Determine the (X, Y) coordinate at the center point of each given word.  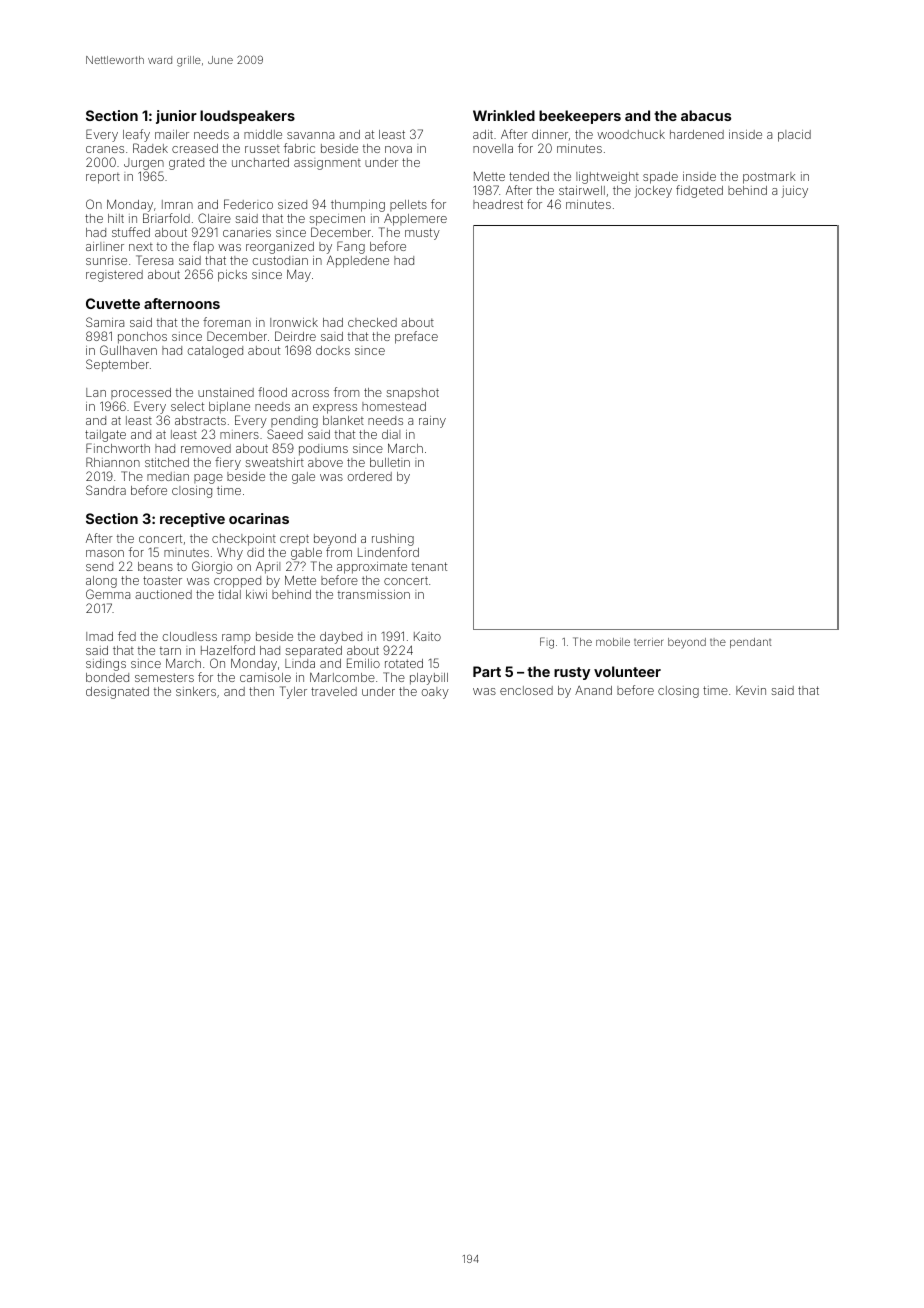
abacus (706, 115)
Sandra (106, 490)
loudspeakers (247, 117)
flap (203, 247)
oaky (435, 693)
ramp (236, 638)
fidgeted (699, 191)
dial (391, 434)
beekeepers (580, 117)
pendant (750, 643)
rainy (432, 422)
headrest (498, 204)
